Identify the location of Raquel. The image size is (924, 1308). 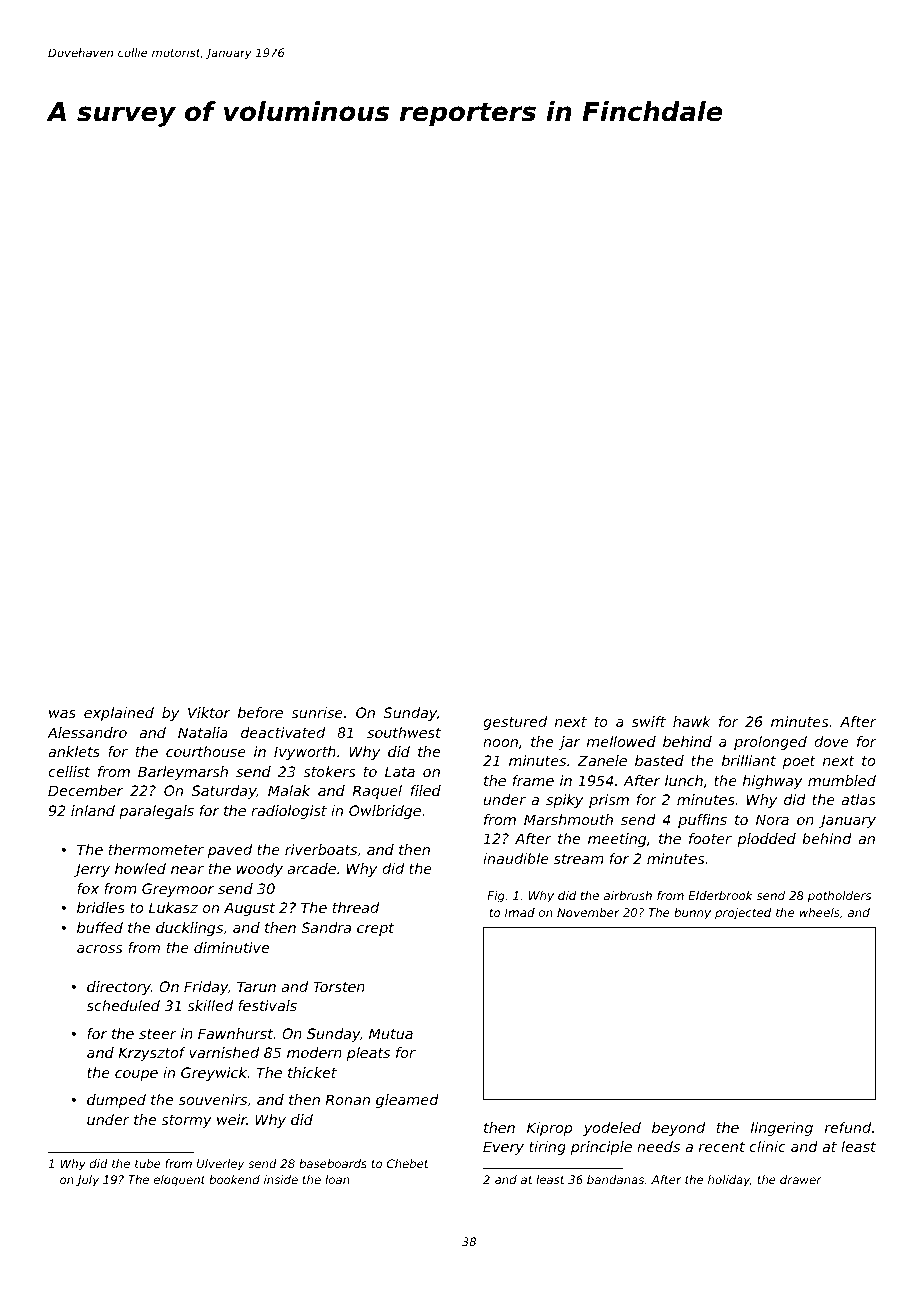
(377, 792).
